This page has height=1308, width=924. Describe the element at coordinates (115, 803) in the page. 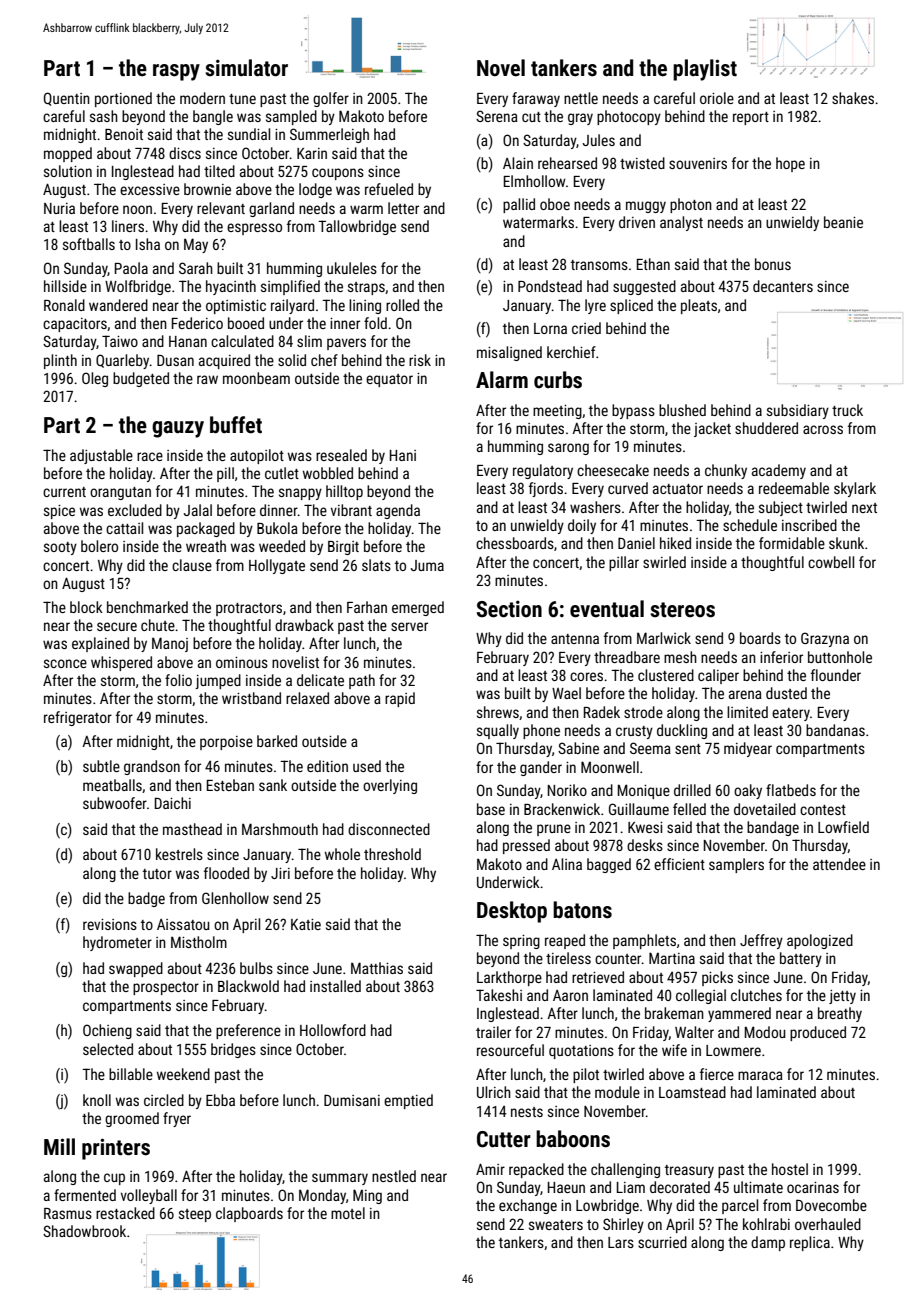

I see `subwoofer` at that location.
